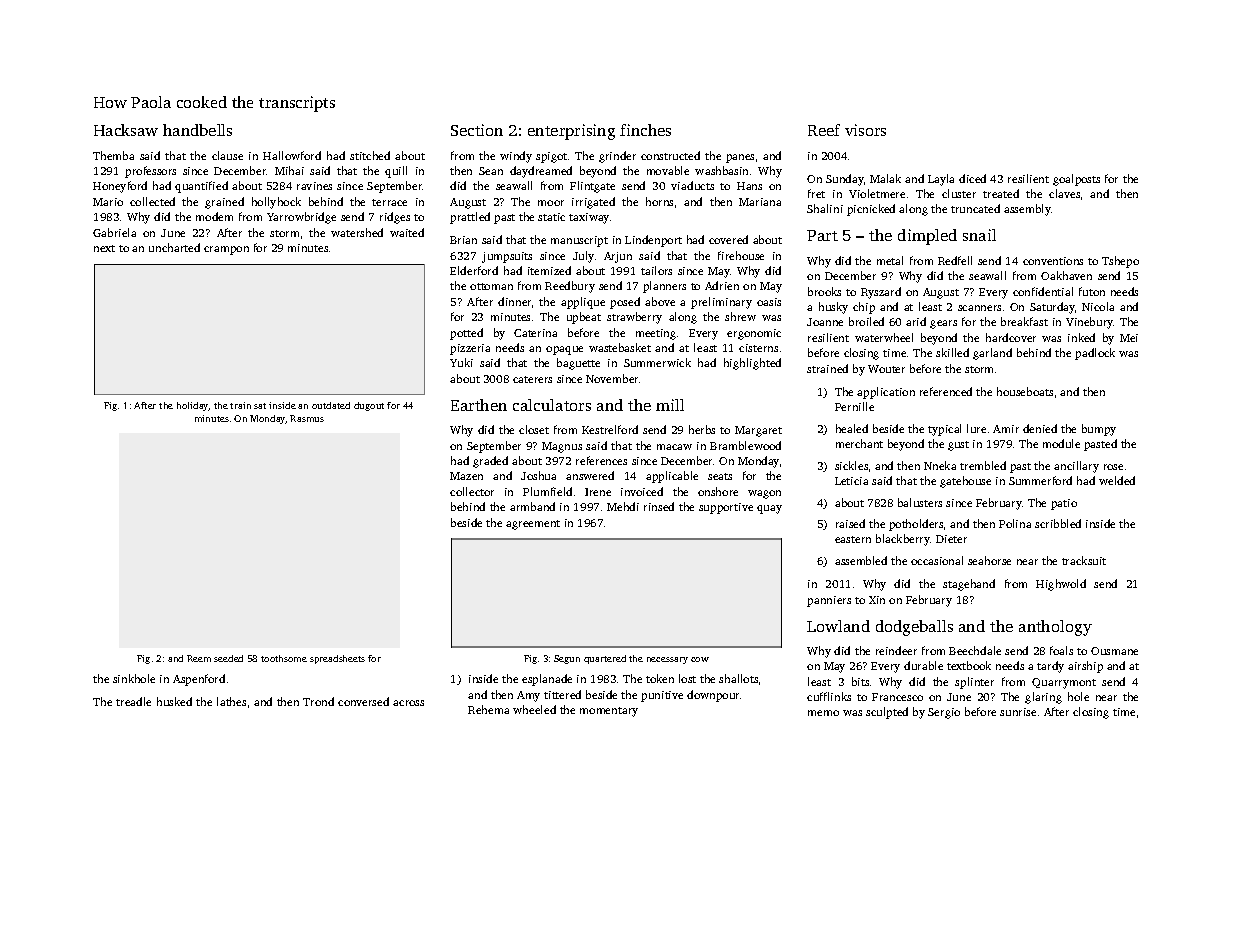  Describe the element at coordinates (370, 155) in the image. I see `stitched` at that location.
